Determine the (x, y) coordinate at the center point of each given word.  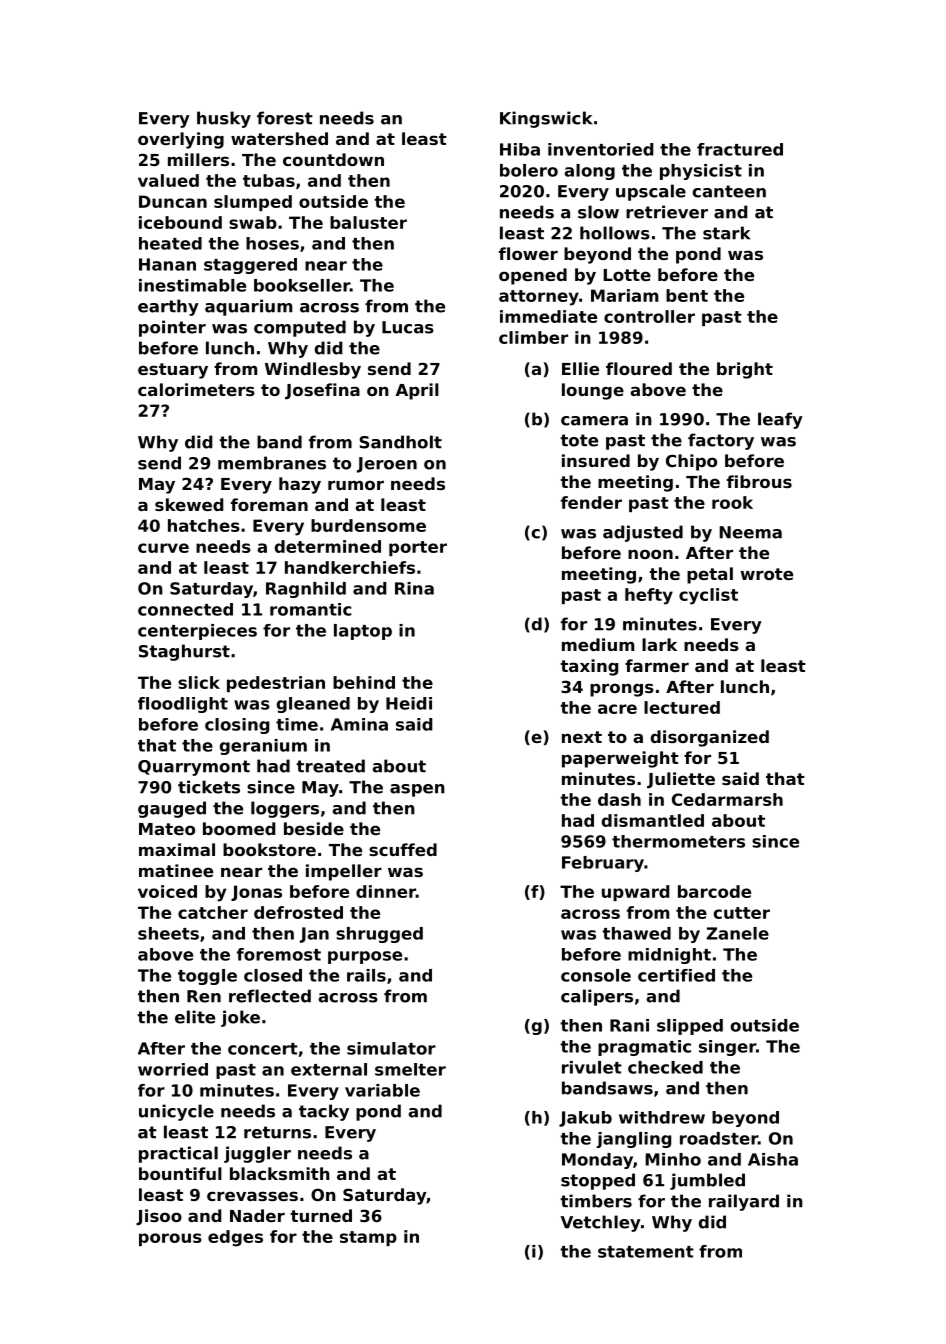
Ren (204, 996)
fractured (740, 149)
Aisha (773, 1159)
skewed (189, 504)
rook (732, 502)
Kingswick (546, 119)
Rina (414, 588)
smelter (410, 1069)
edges (235, 1238)
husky (224, 119)
